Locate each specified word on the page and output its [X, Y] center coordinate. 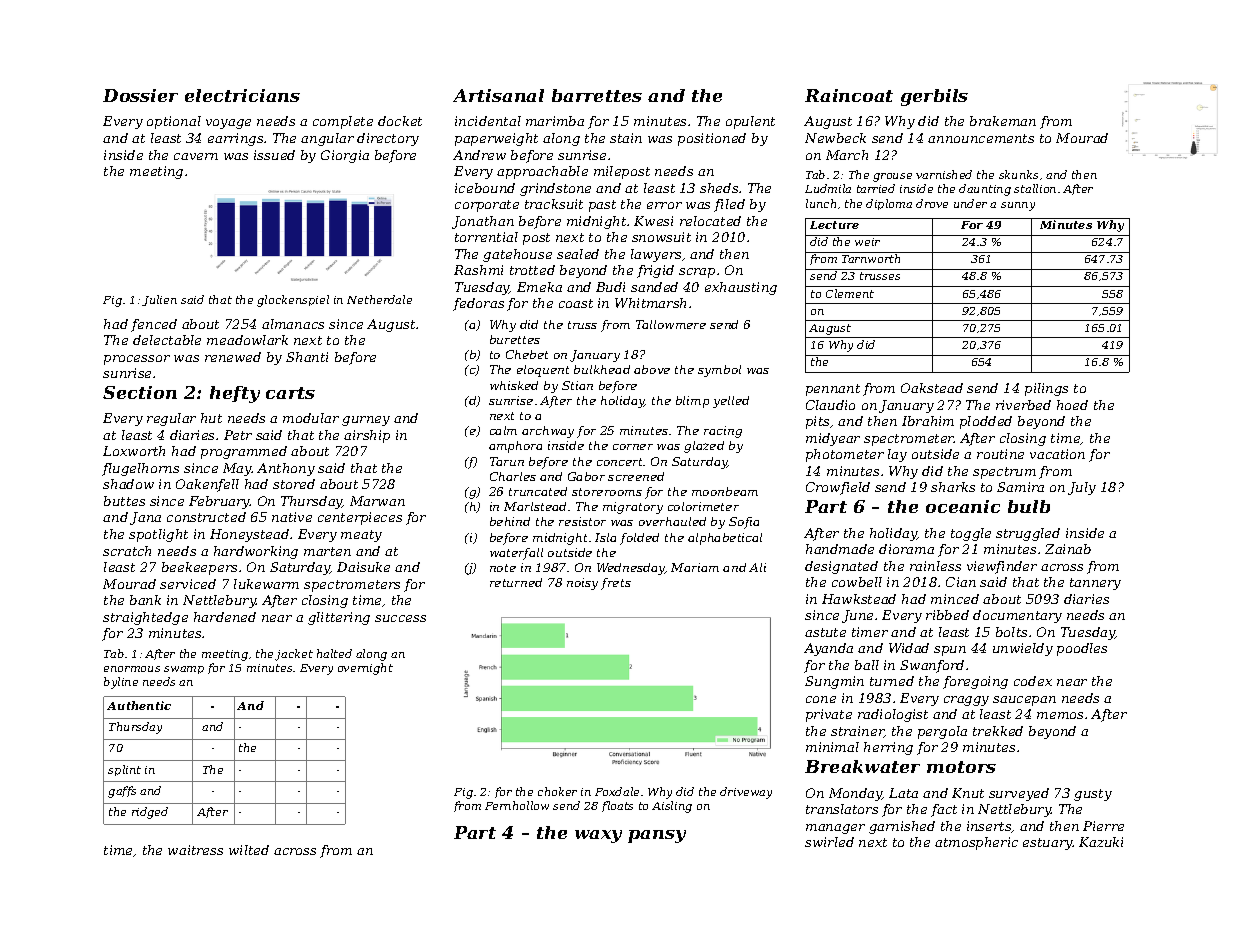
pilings [1046, 389]
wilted [249, 850]
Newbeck [835, 138]
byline [121, 683]
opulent [750, 122]
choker [557, 791]
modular [311, 418]
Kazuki [1101, 842]
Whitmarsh [650, 303]
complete [343, 122]
